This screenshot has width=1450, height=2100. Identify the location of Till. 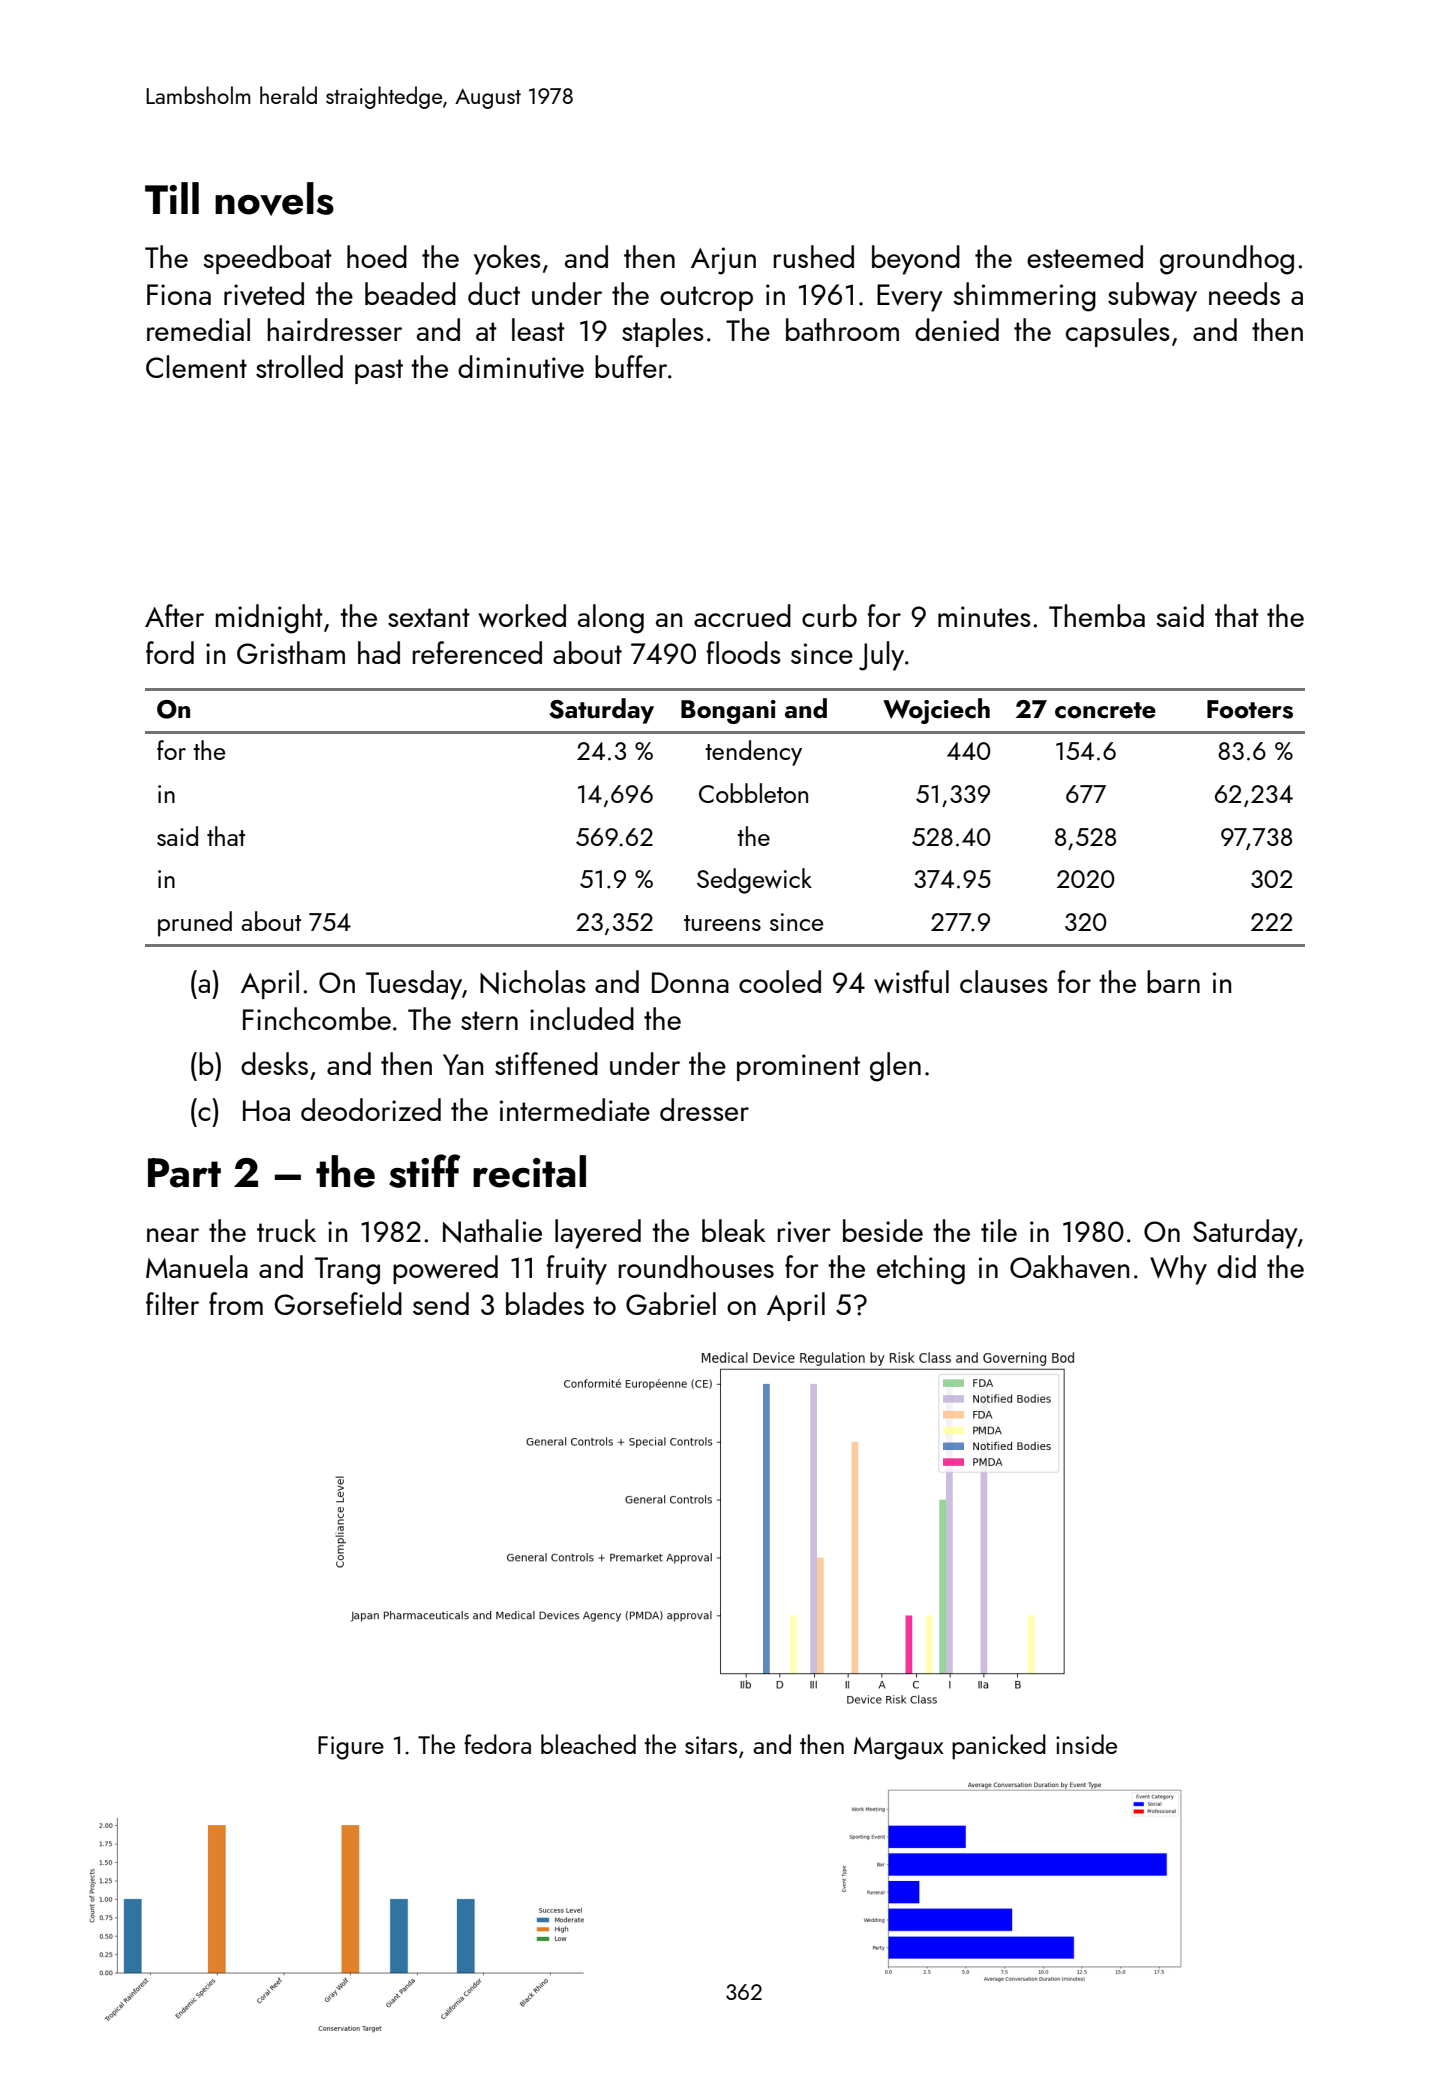
(172, 198).
